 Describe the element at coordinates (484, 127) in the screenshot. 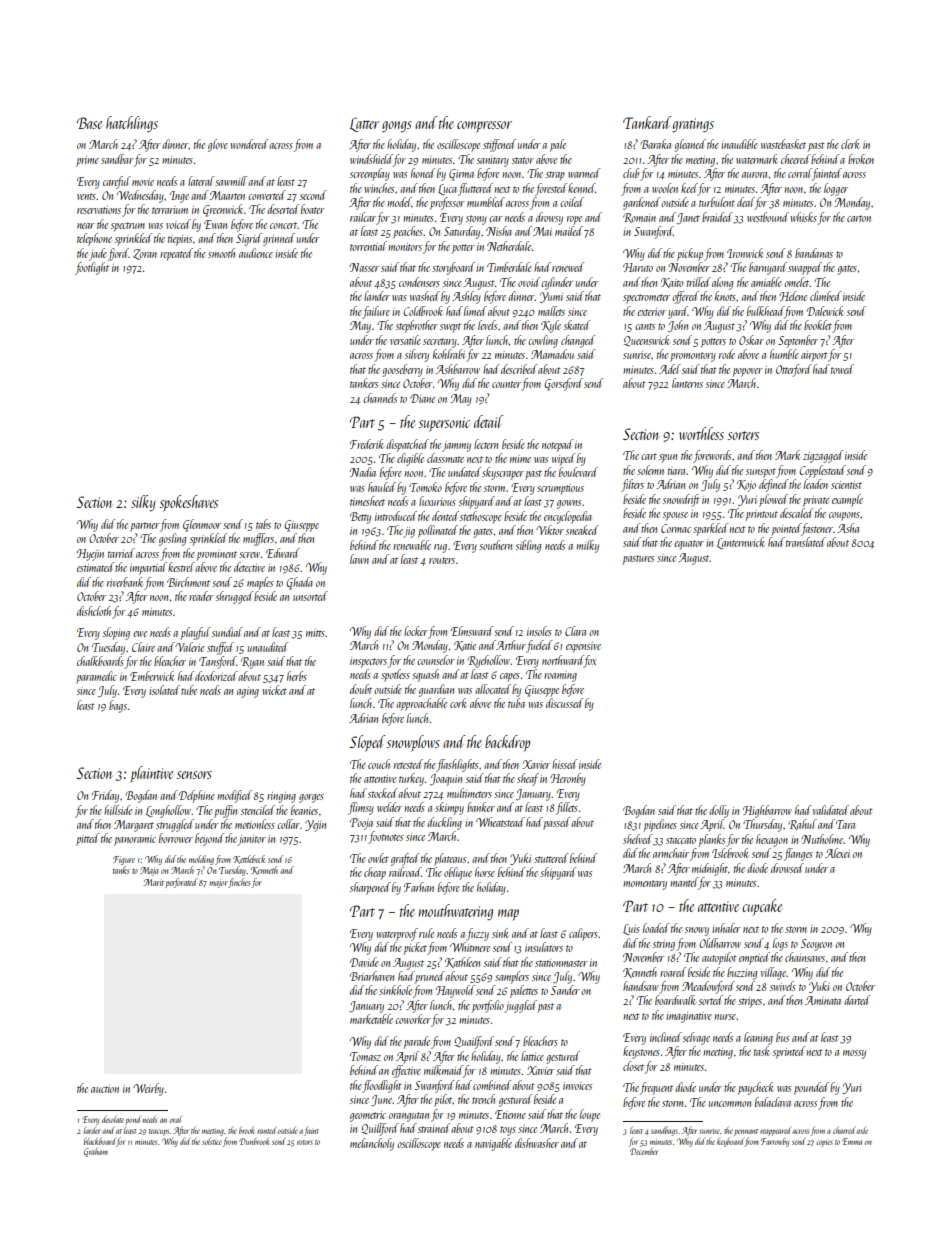

I see `compressor` at that location.
